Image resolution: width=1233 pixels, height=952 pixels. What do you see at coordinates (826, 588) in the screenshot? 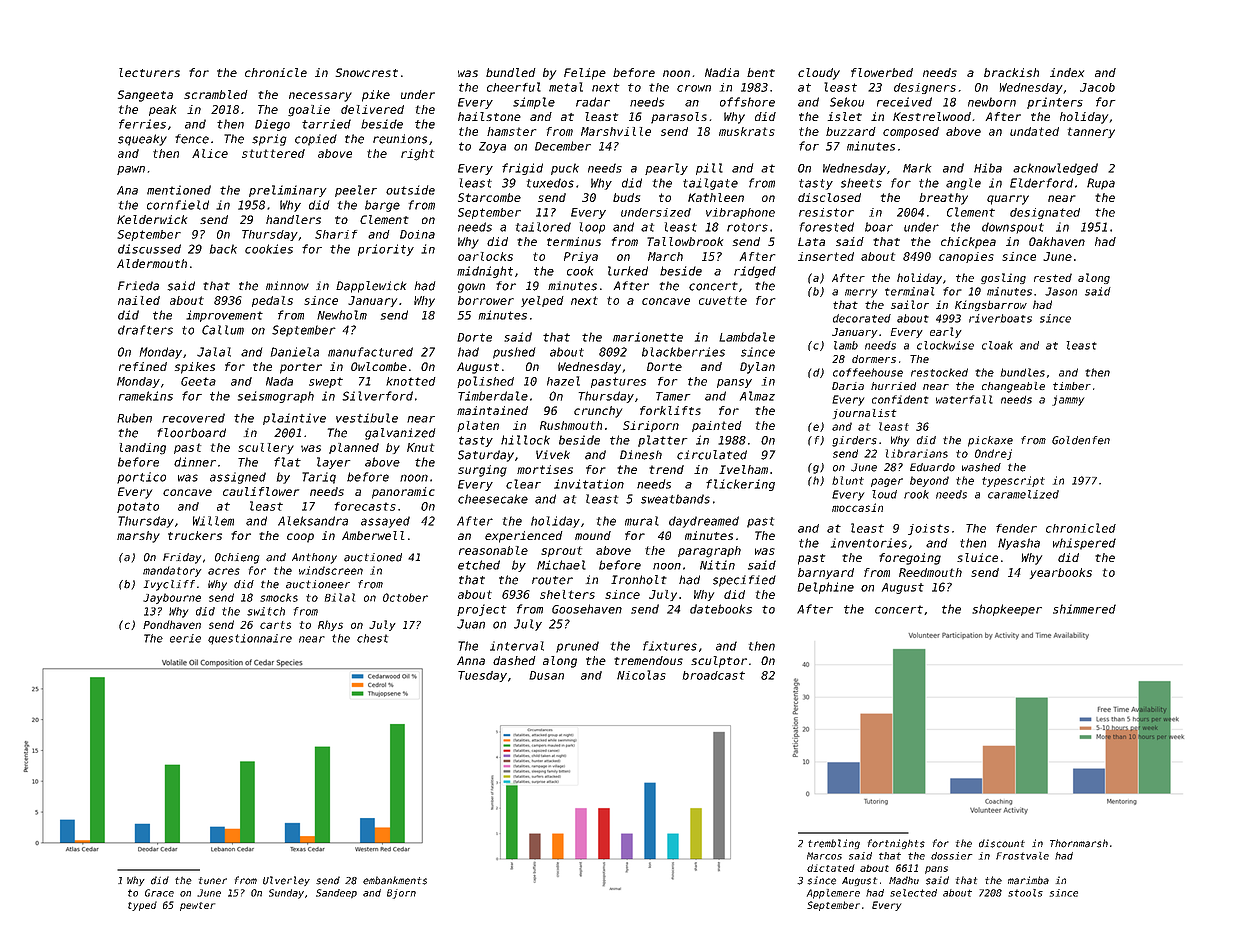
I see `Delphine` at bounding box center [826, 588].
